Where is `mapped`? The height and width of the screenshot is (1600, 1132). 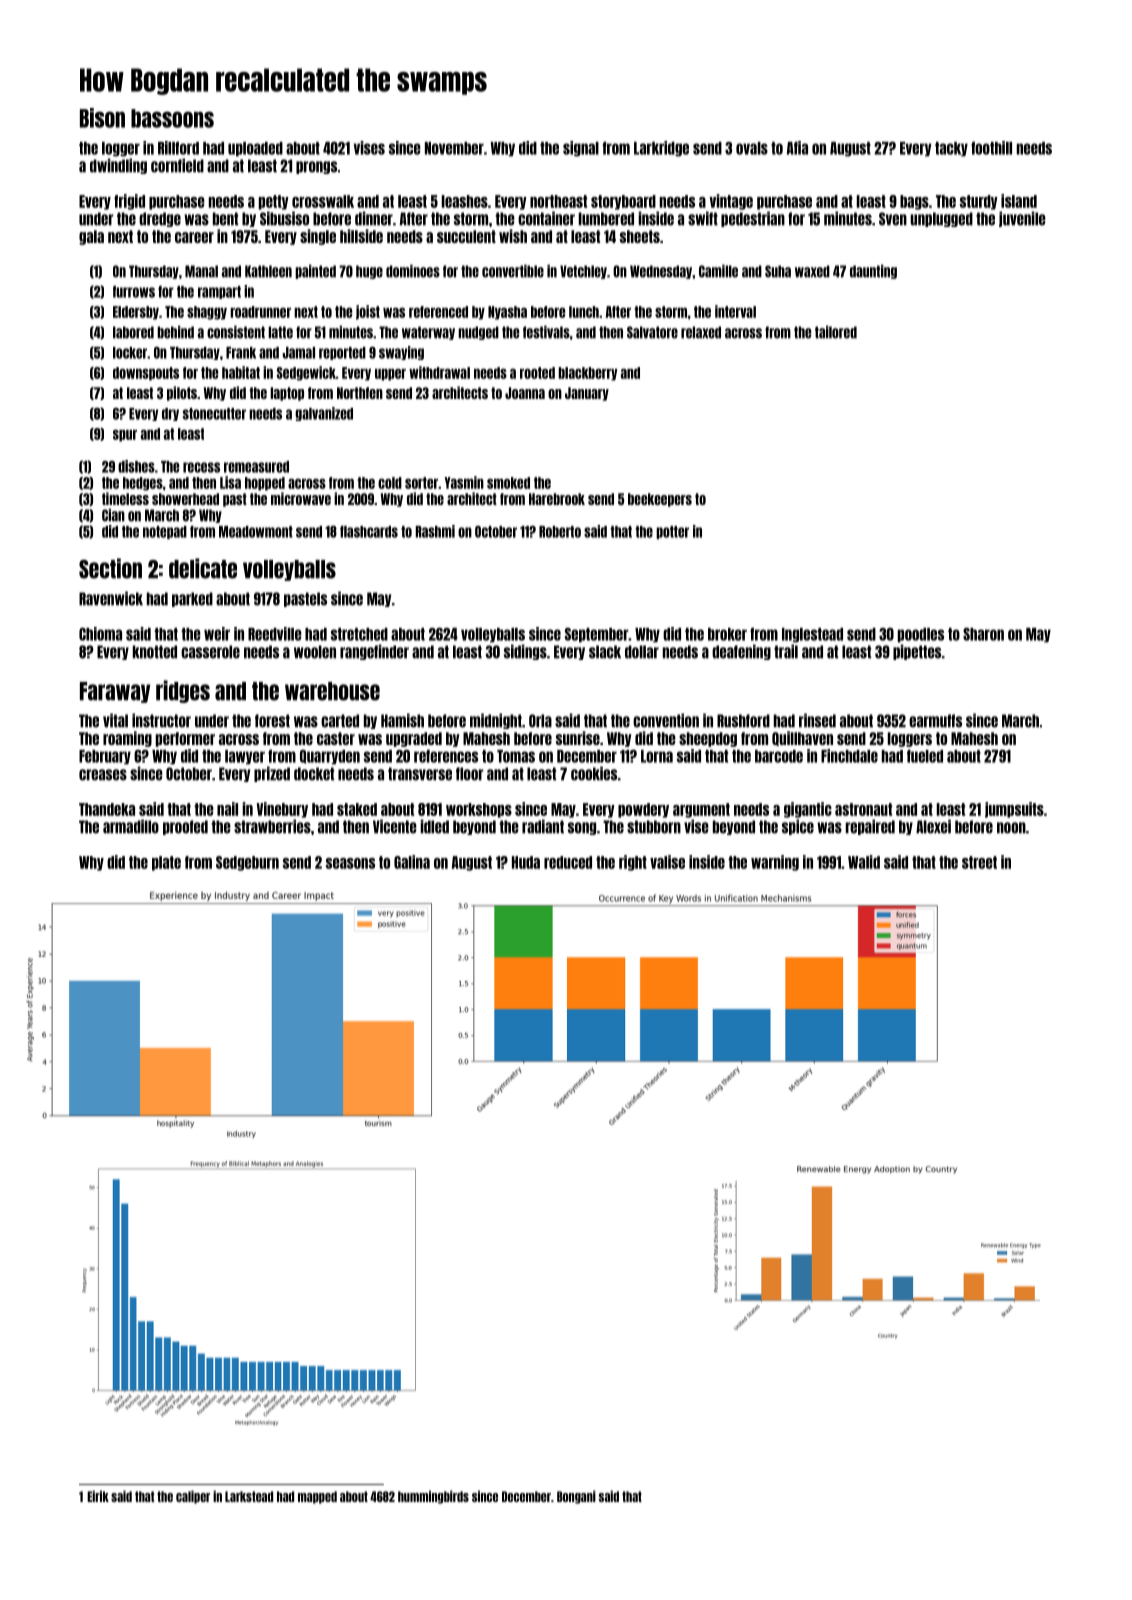 mapped is located at coordinates (317, 1497).
